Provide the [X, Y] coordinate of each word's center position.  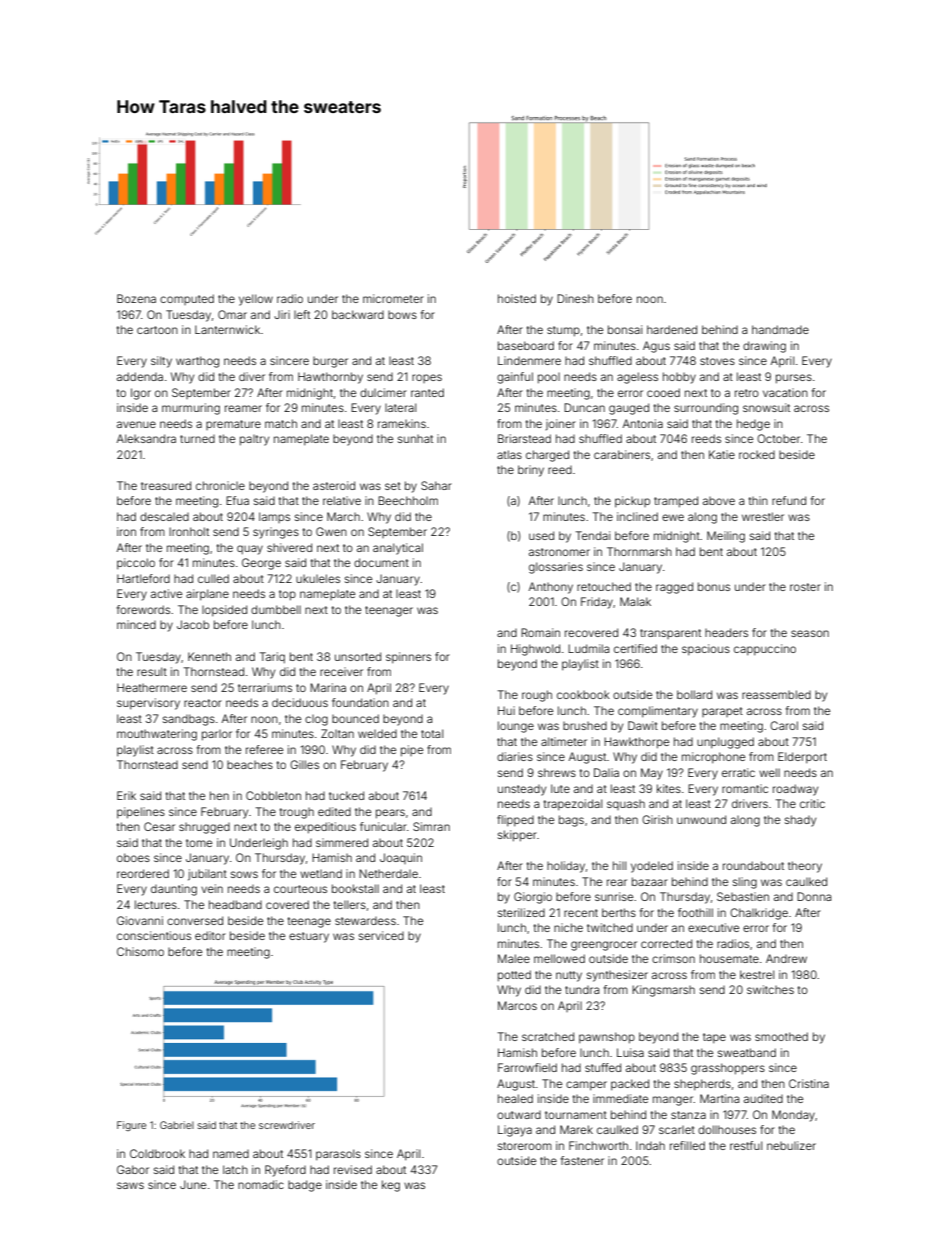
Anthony [550, 588]
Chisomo [140, 951]
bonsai [625, 329]
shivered [289, 547]
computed [187, 299]
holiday [566, 867]
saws [130, 1185]
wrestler [763, 516]
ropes [427, 378]
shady [800, 821]
